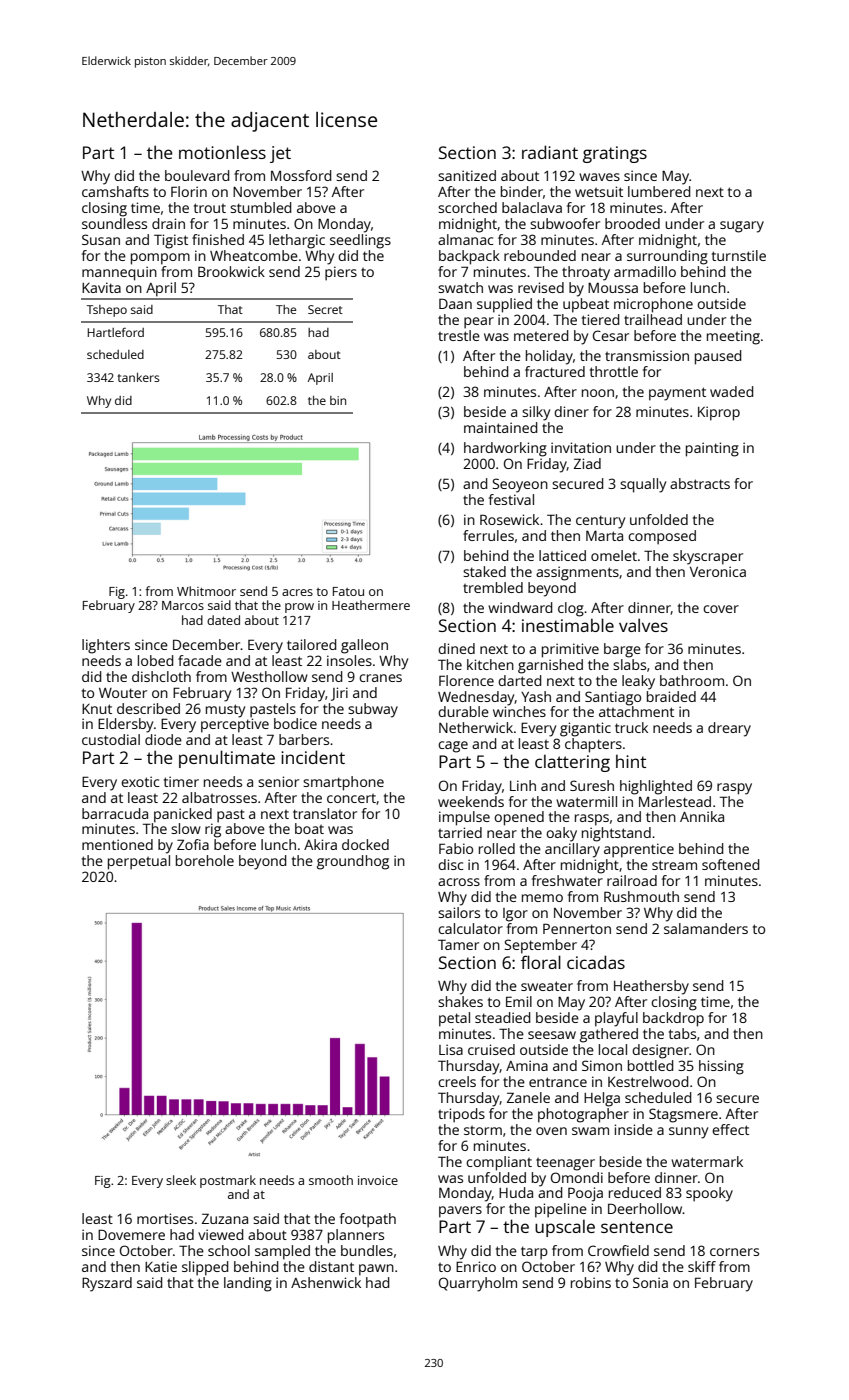  I want to click on motionless, so click(222, 152).
